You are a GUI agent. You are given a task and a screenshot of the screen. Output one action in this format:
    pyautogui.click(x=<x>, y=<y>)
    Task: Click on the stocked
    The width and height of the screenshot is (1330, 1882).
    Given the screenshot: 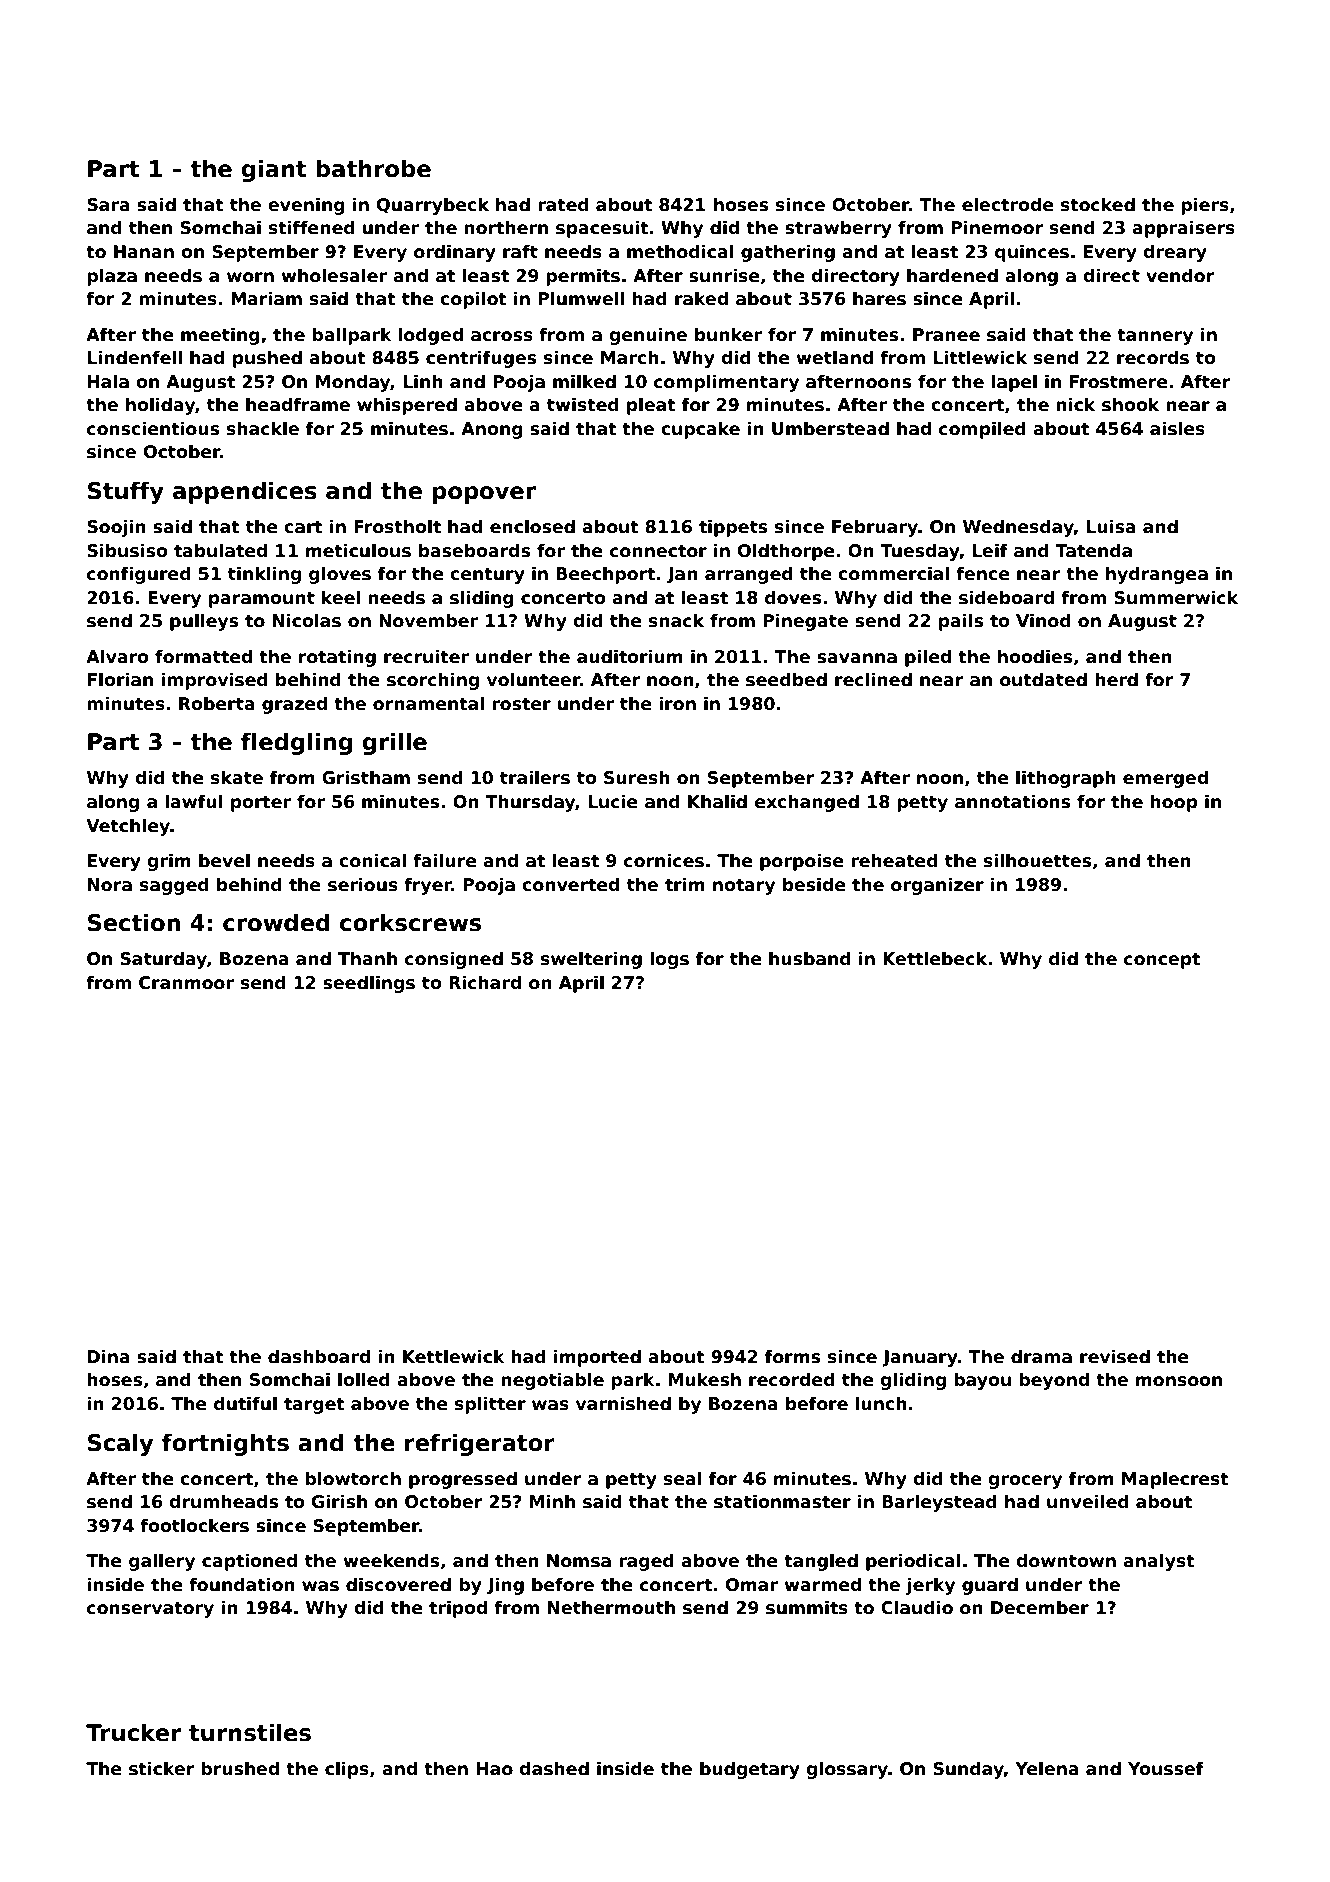 What is the action you would take?
    pyautogui.click(x=1098, y=204)
